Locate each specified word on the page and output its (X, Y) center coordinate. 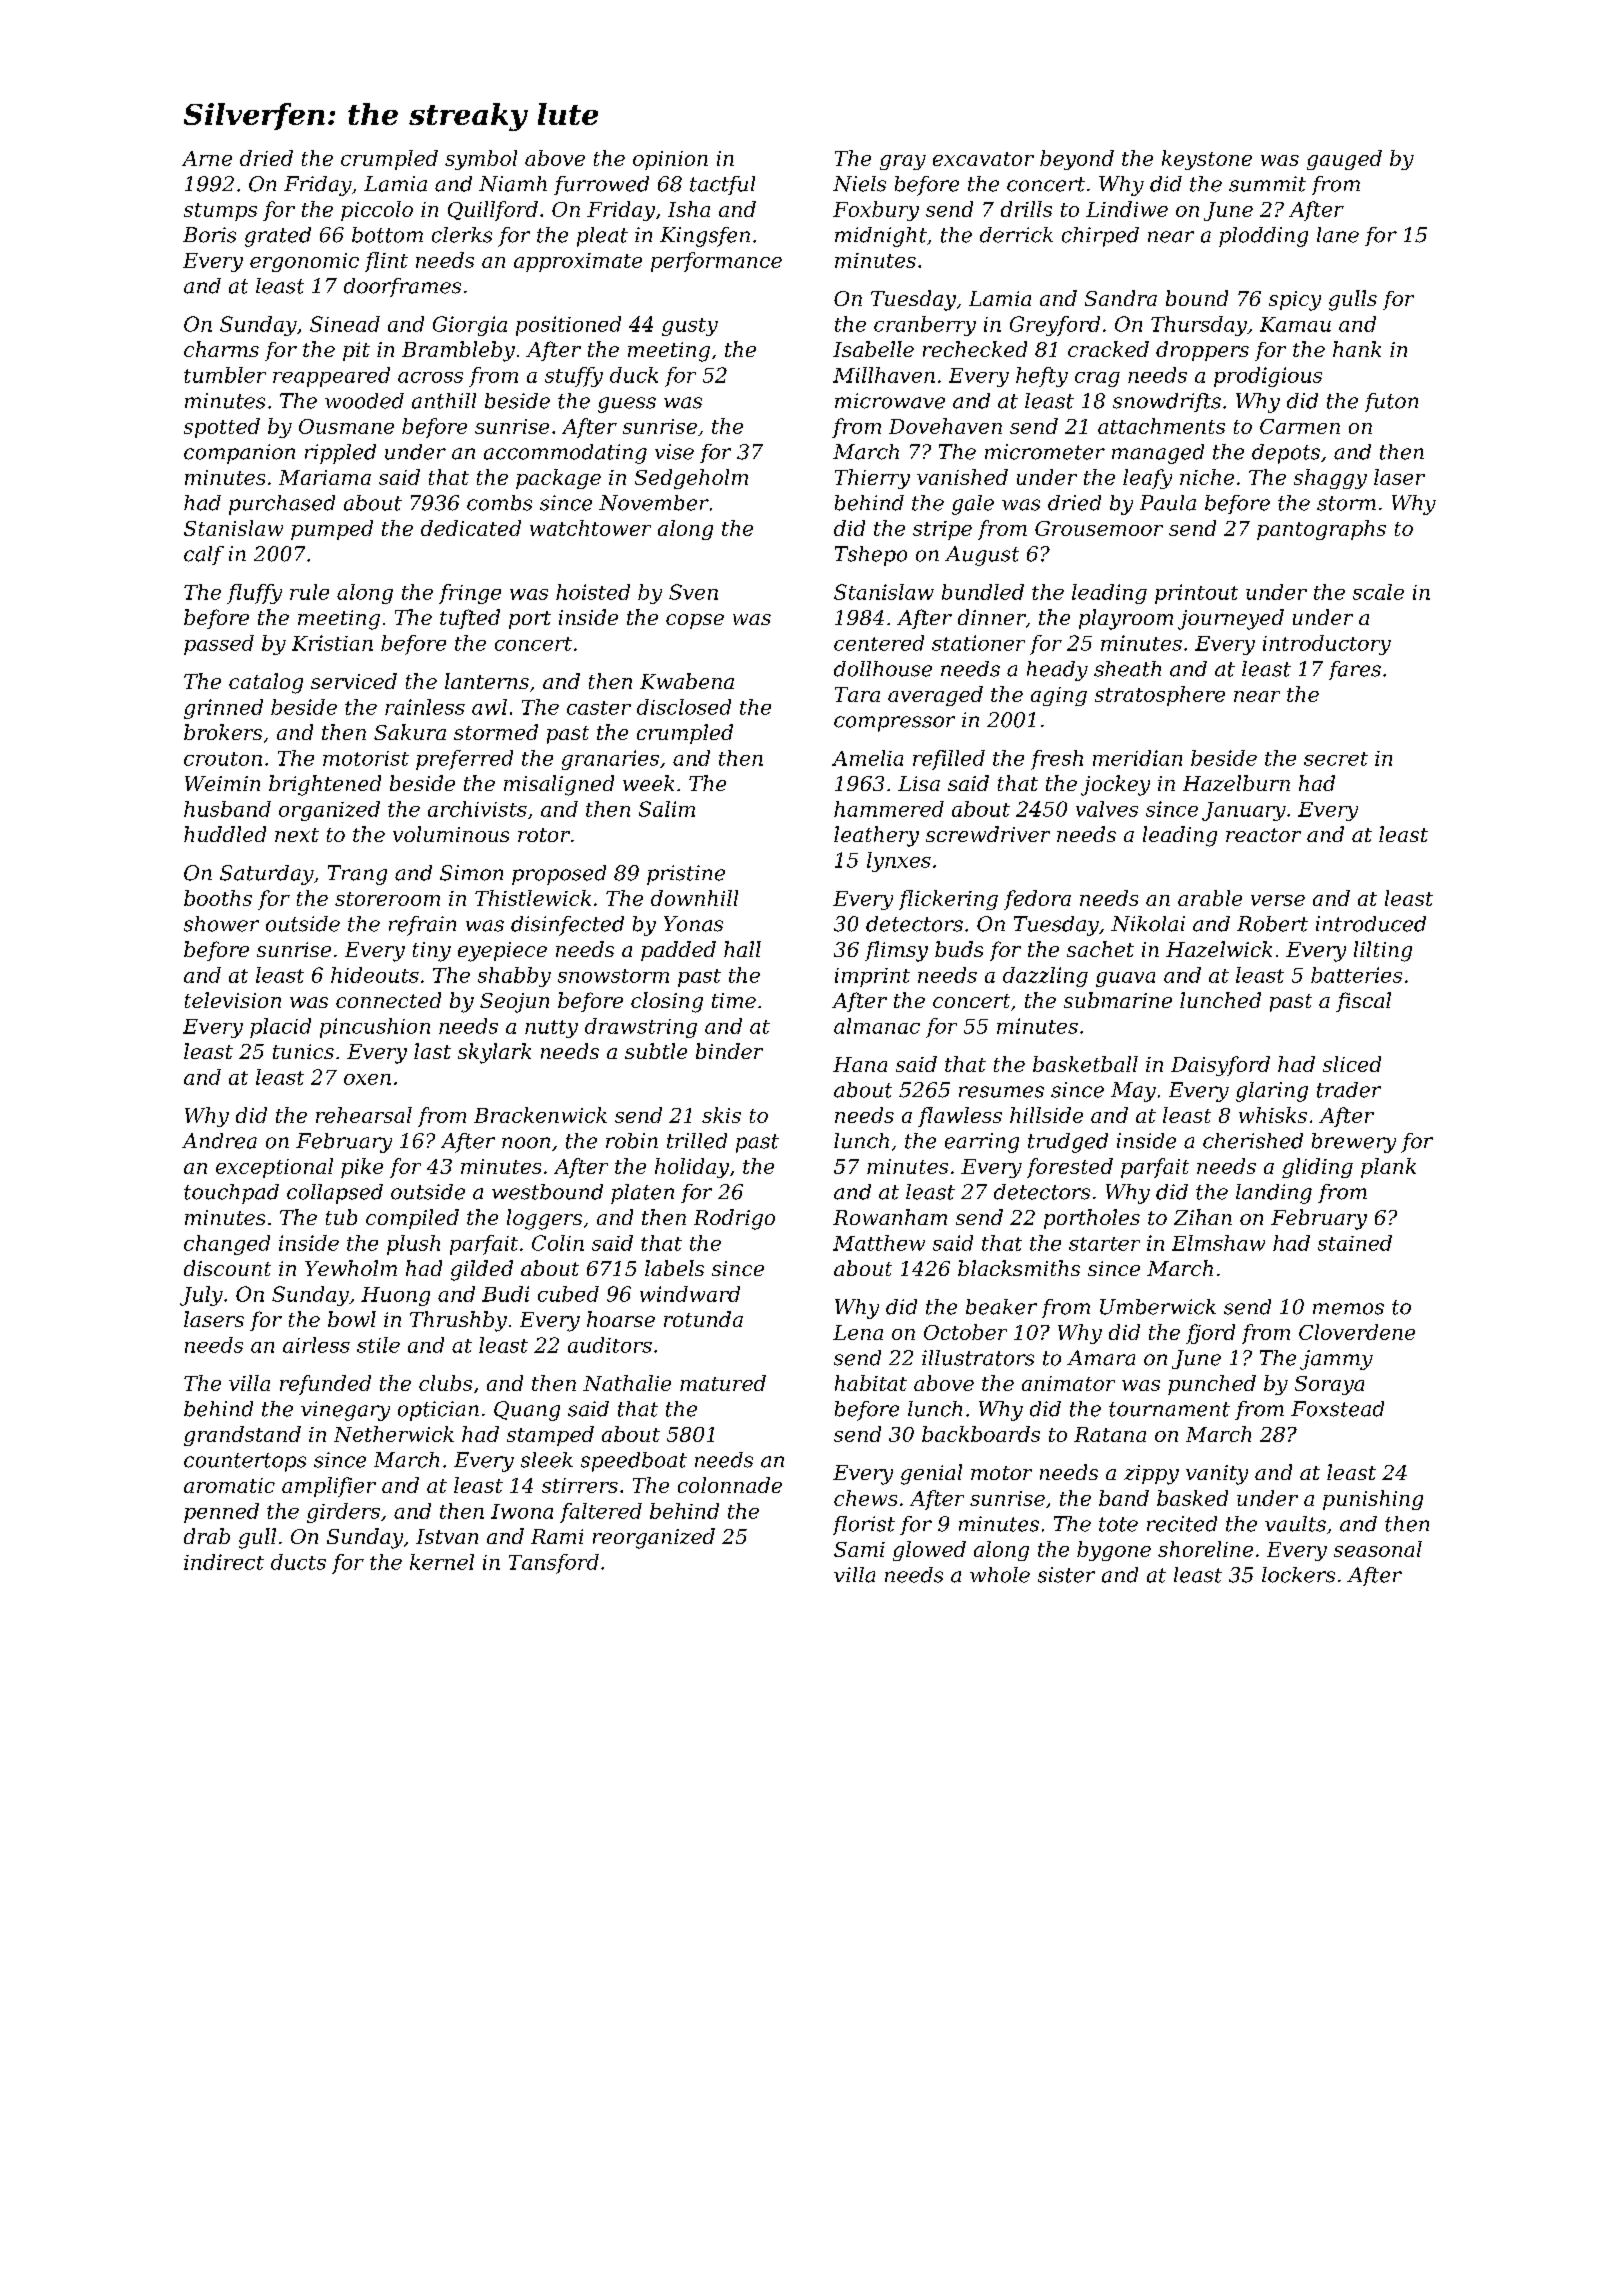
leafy (1147, 479)
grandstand (242, 1436)
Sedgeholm (691, 479)
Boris (209, 235)
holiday (692, 1168)
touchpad (231, 1194)
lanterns (487, 681)
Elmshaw (1218, 1243)
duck (634, 375)
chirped (1100, 237)
